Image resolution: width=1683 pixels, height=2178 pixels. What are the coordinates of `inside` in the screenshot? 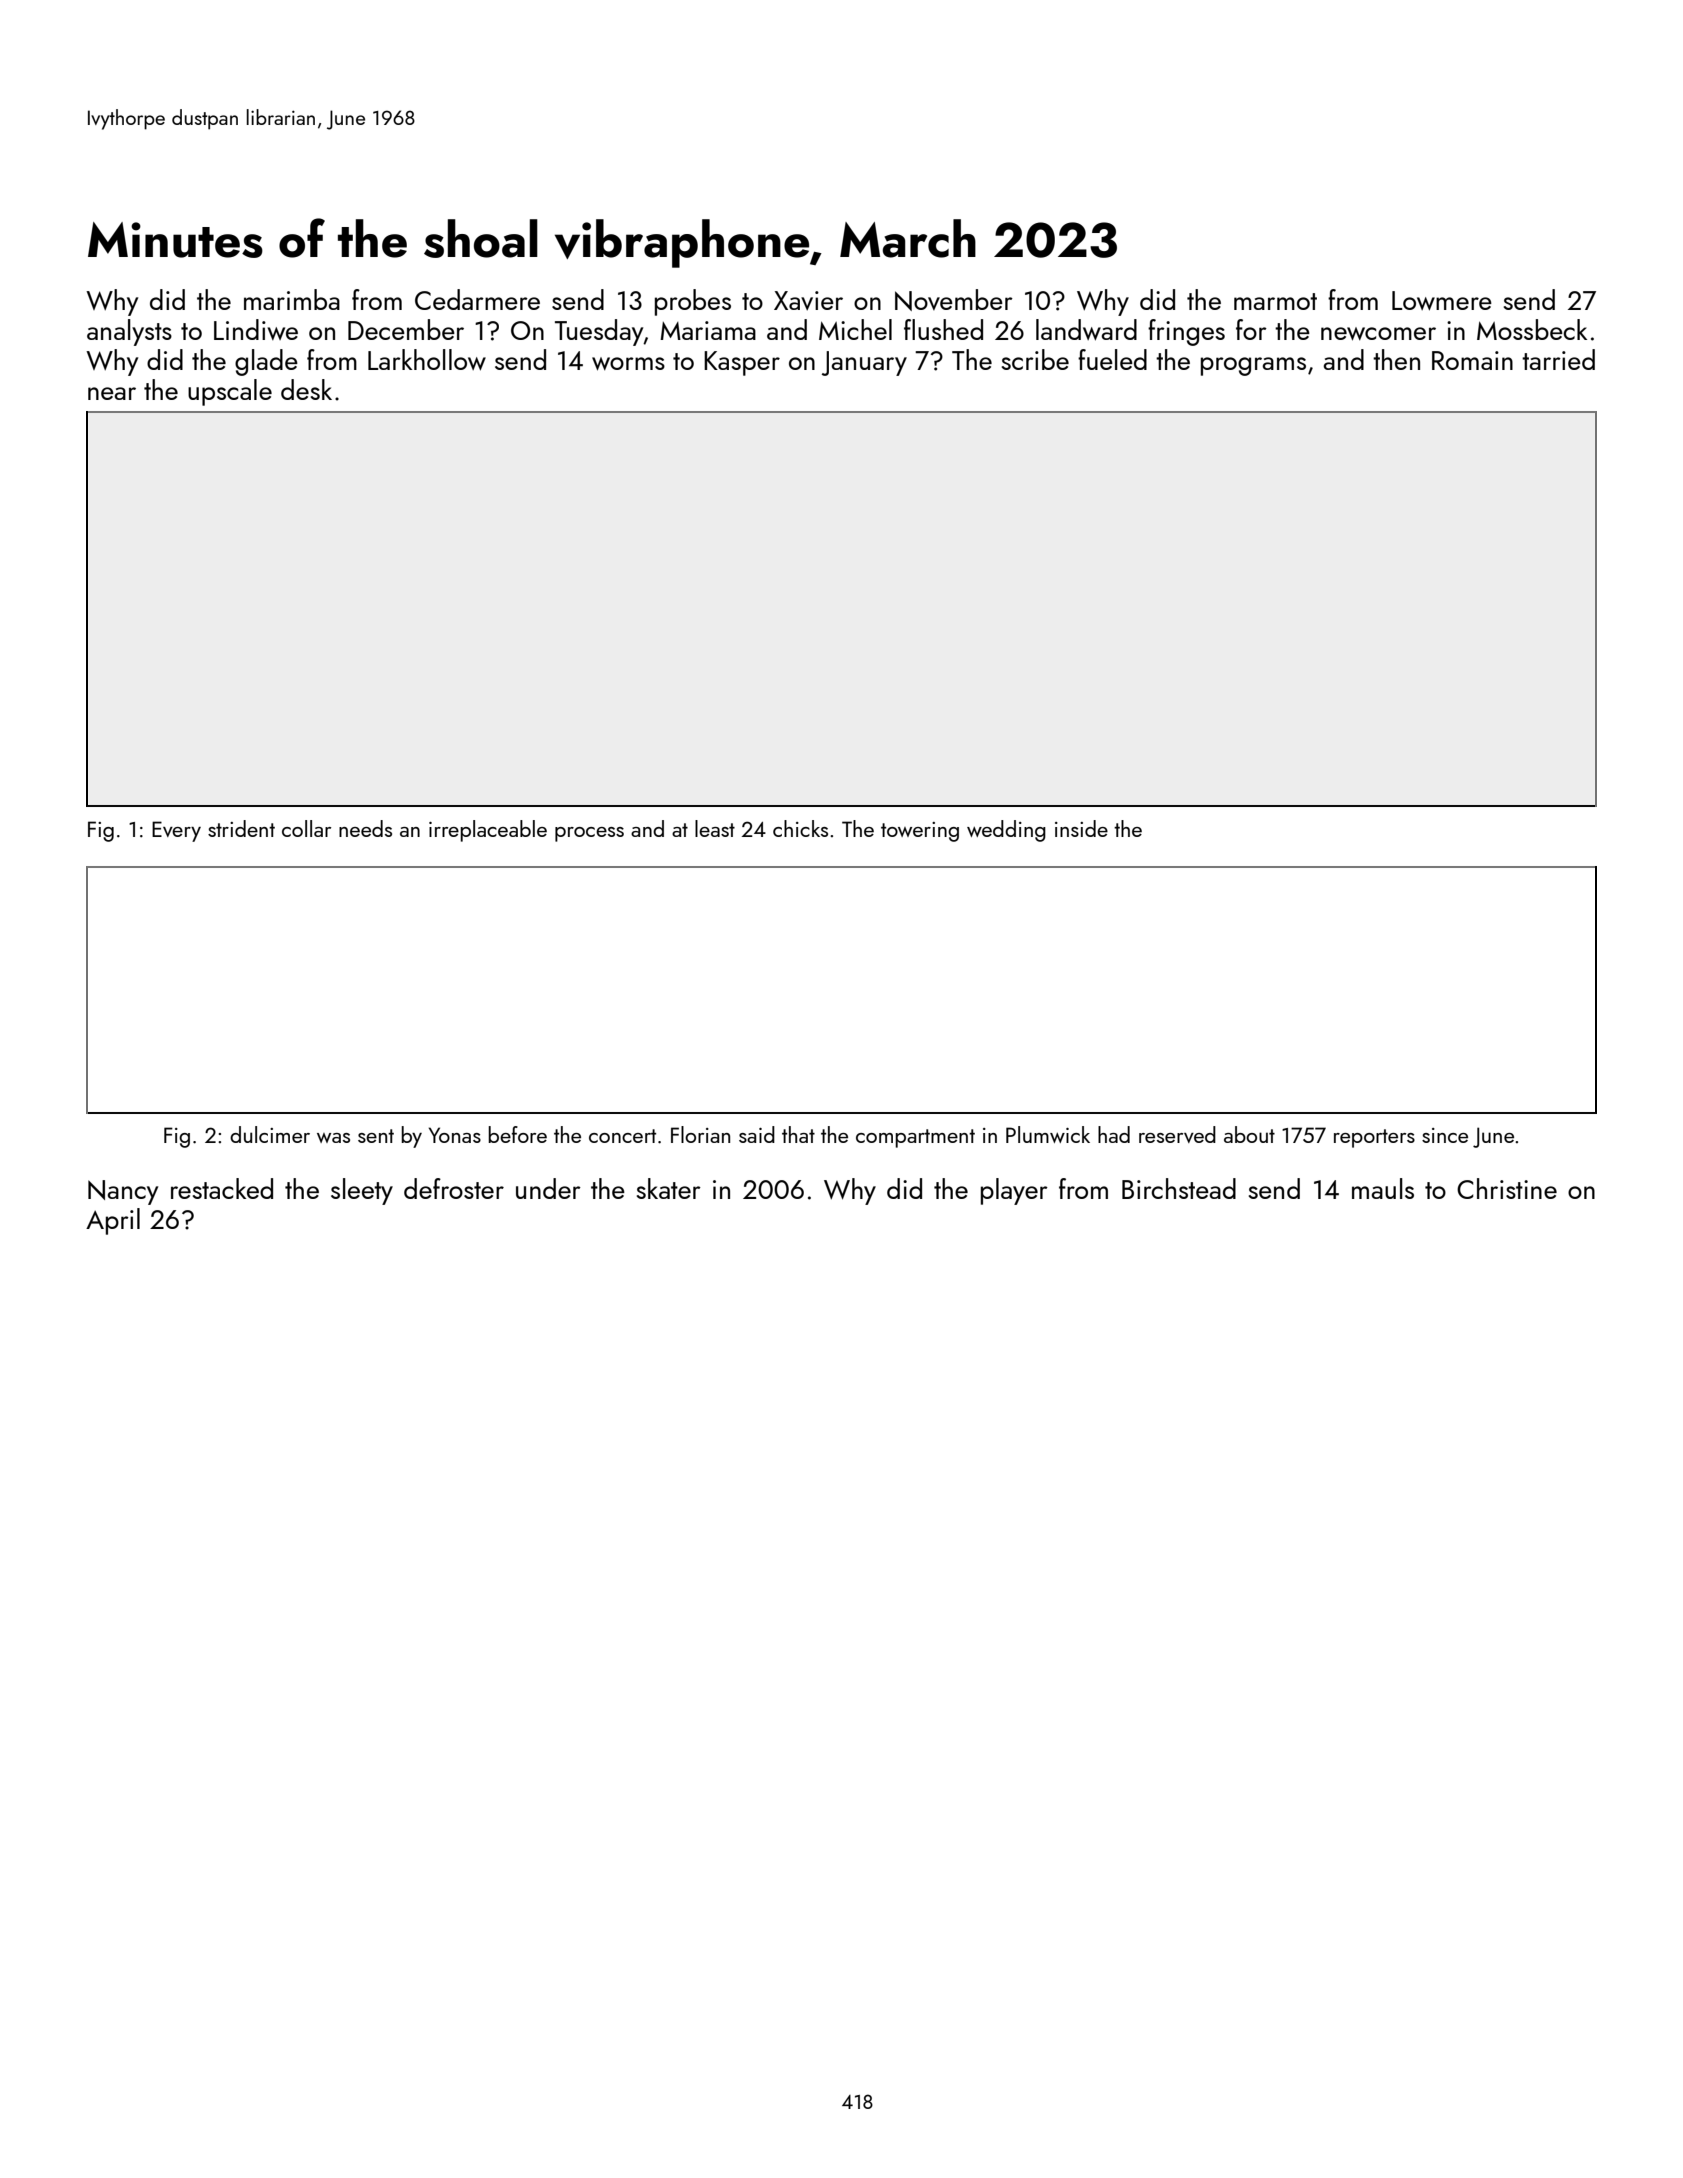 It's located at (1081, 828).
